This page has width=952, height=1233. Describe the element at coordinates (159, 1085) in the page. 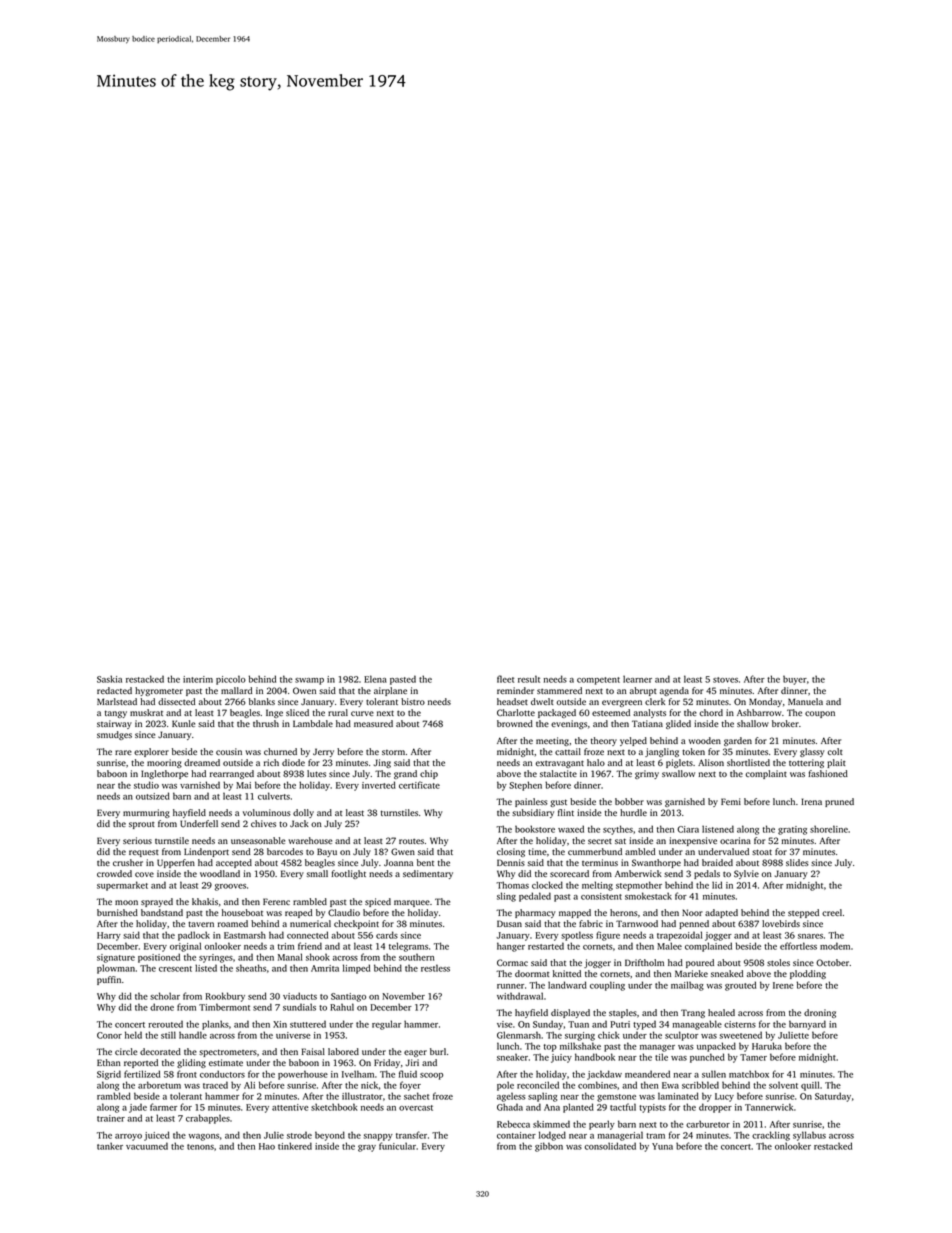

I see `arboretum` at that location.
